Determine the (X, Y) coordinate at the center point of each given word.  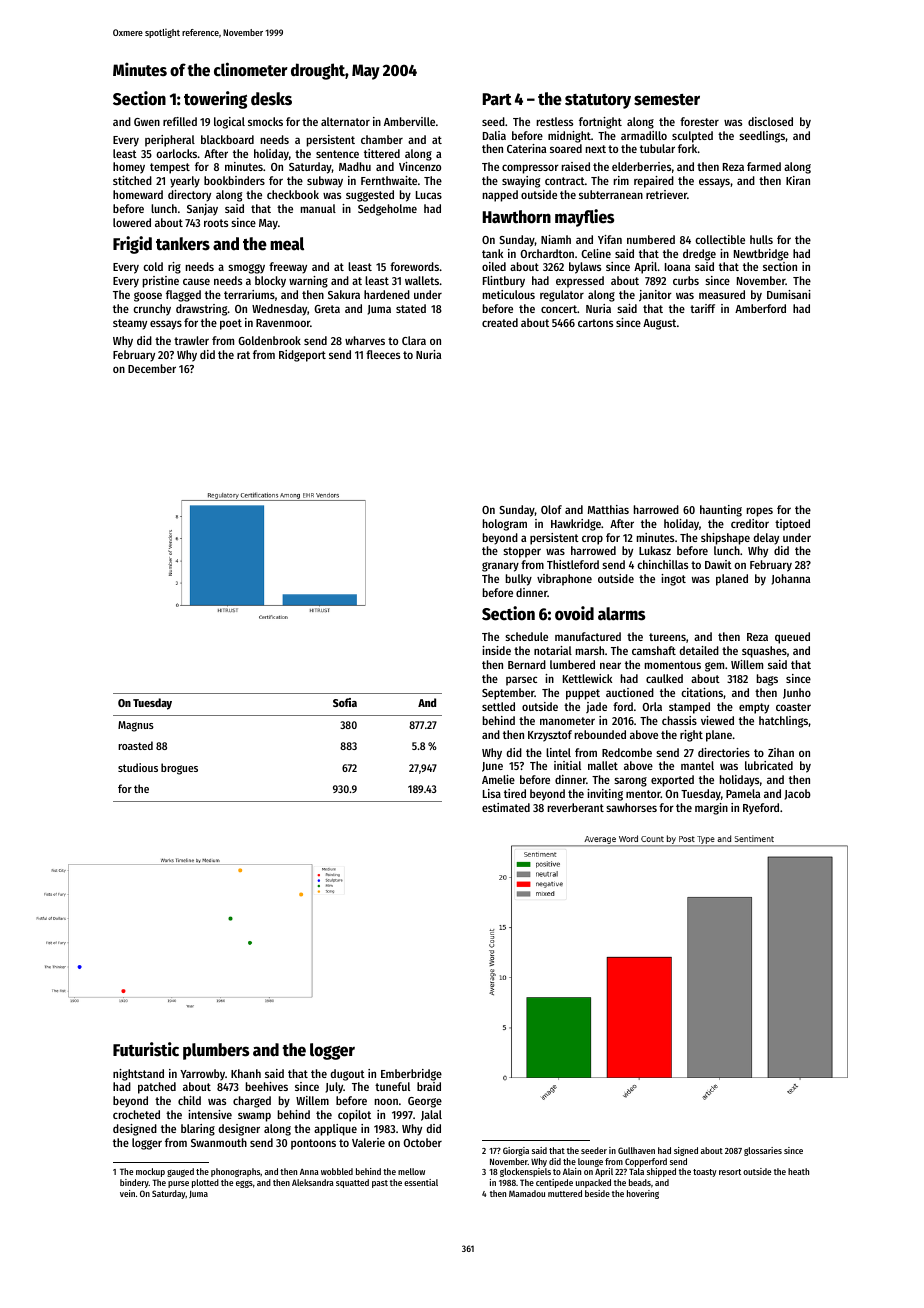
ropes (760, 512)
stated (411, 308)
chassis (679, 720)
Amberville (409, 121)
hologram (505, 525)
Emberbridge (411, 1075)
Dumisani (789, 294)
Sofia (345, 702)
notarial (553, 650)
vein (127, 1193)
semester (667, 100)
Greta (327, 309)
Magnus (136, 726)
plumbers (216, 1051)
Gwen (147, 122)
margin (711, 809)
